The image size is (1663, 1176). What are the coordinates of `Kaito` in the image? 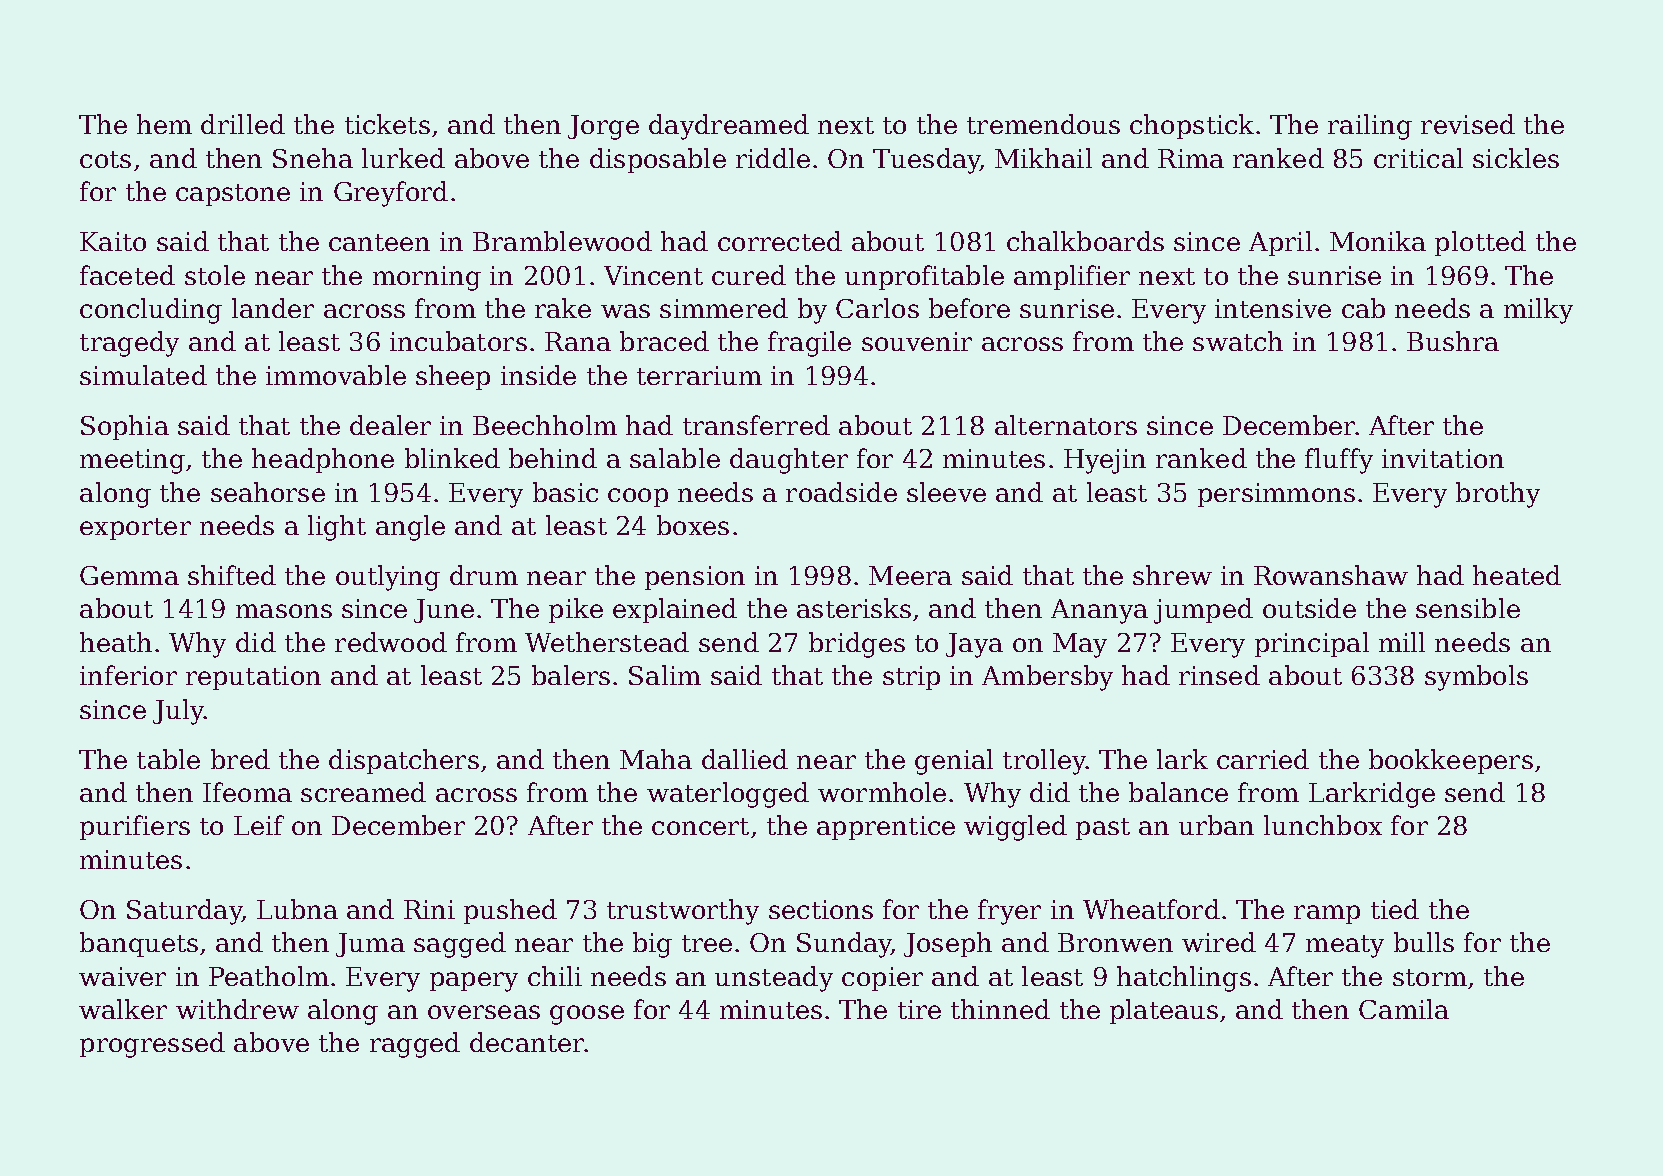 It's located at (113, 241).
